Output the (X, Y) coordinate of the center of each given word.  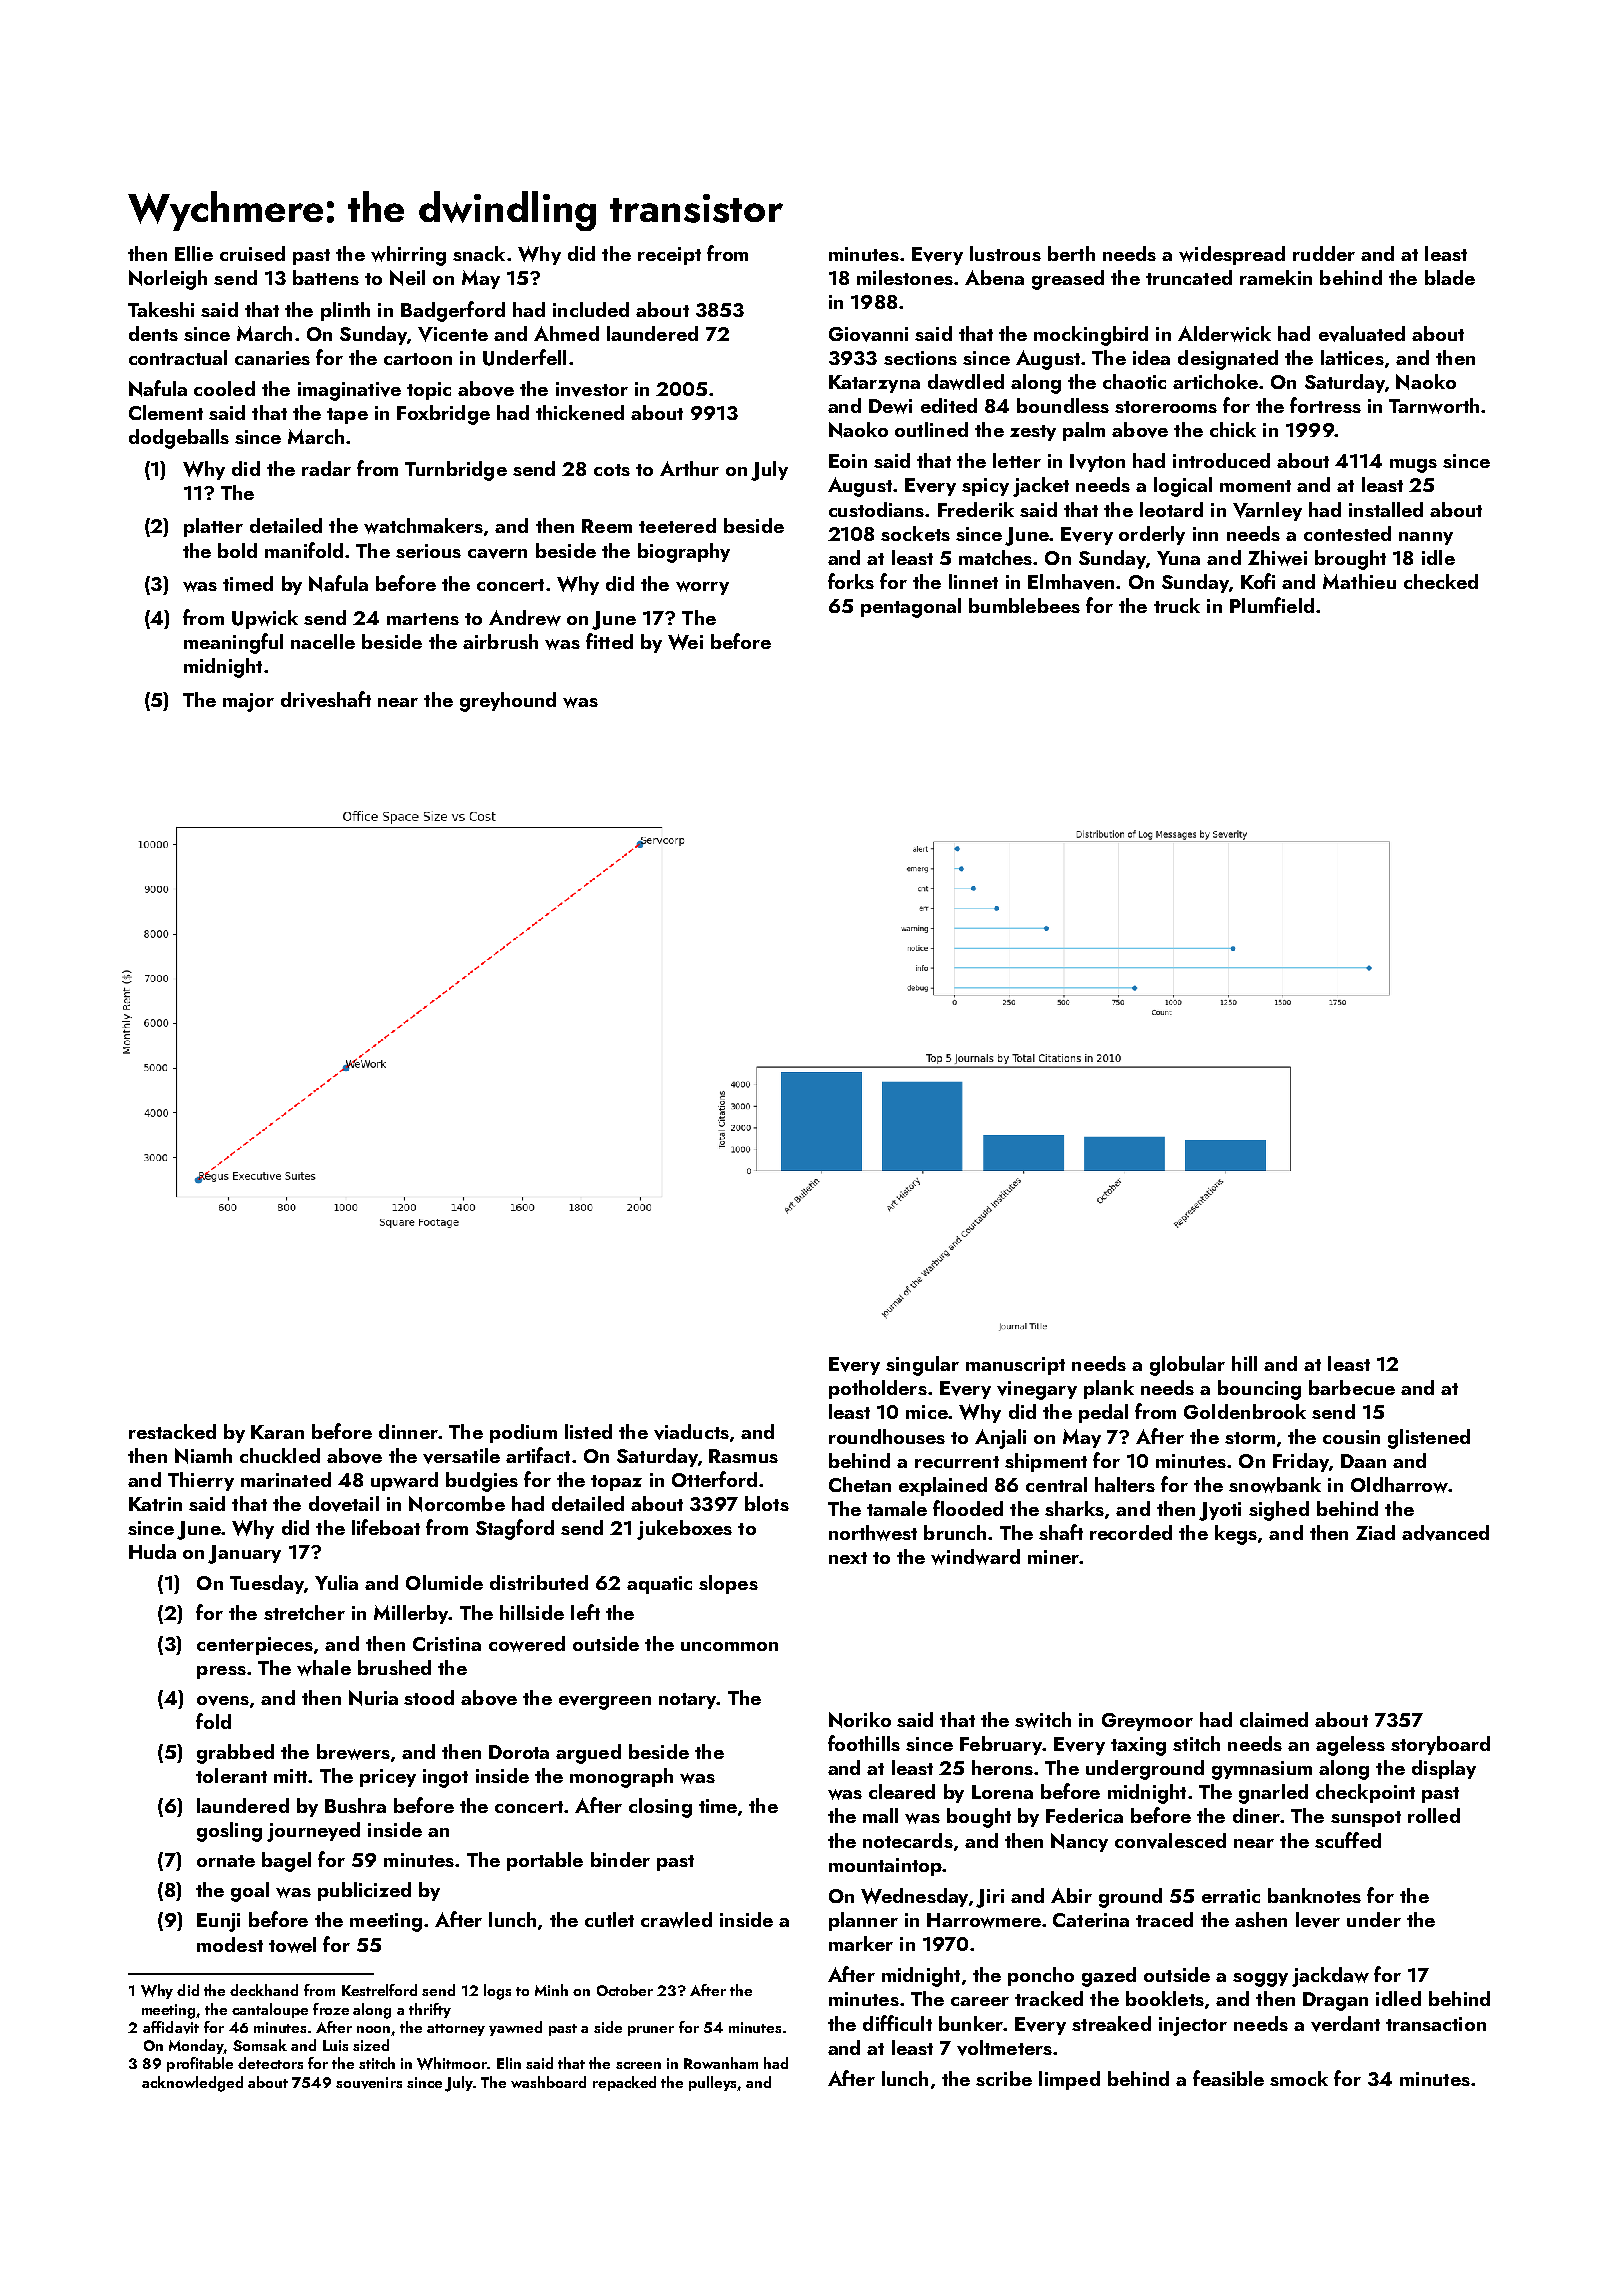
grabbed (235, 1754)
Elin (509, 2063)
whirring (408, 256)
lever (1318, 1920)
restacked (172, 1431)
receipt (669, 256)
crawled (676, 1920)
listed (588, 1431)
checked (1441, 581)
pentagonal (911, 608)
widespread (1232, 255)
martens (423, 619)
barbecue (1352, 1387)
